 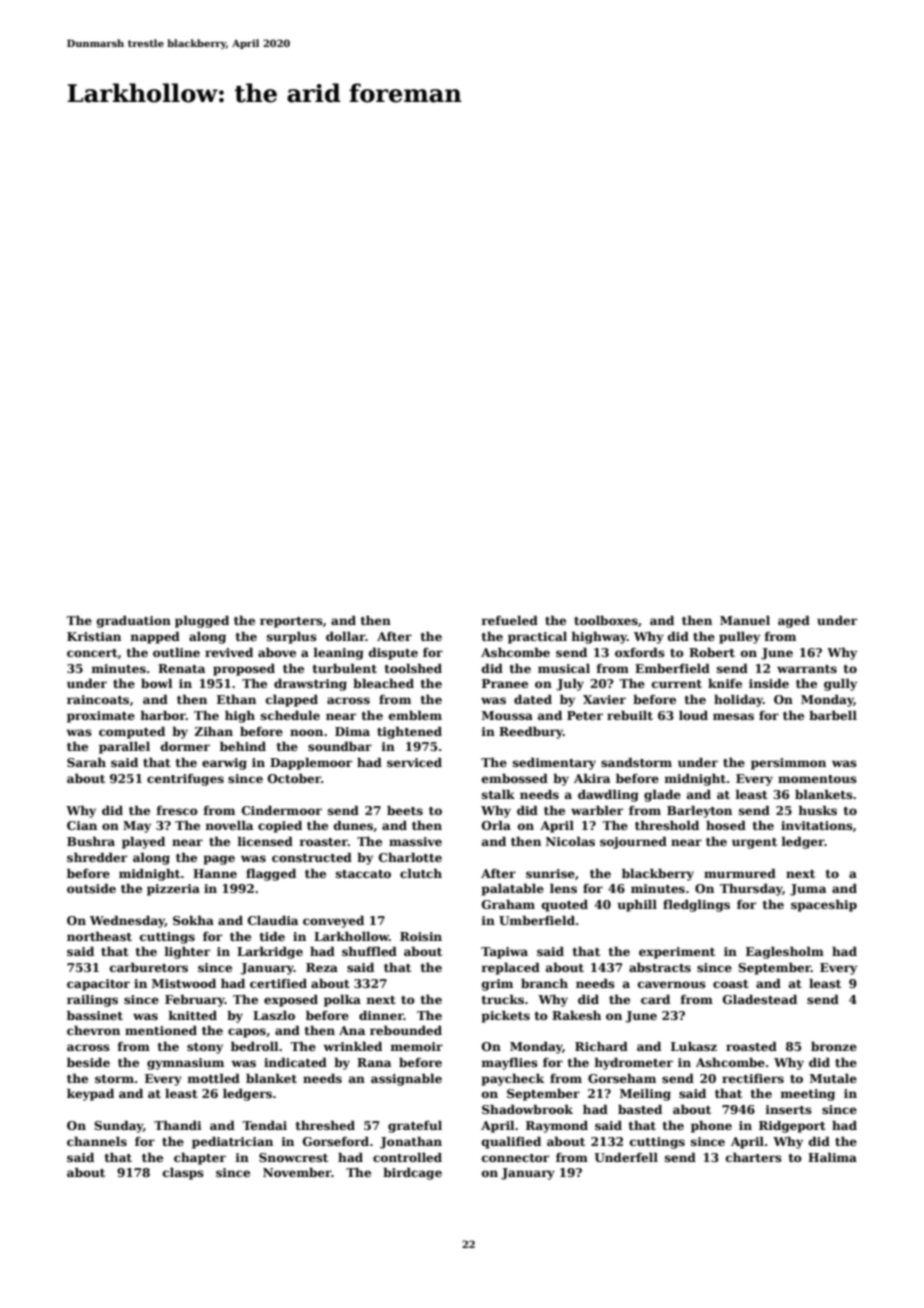 I want to click on replaced, so click(x=510, y=969).
